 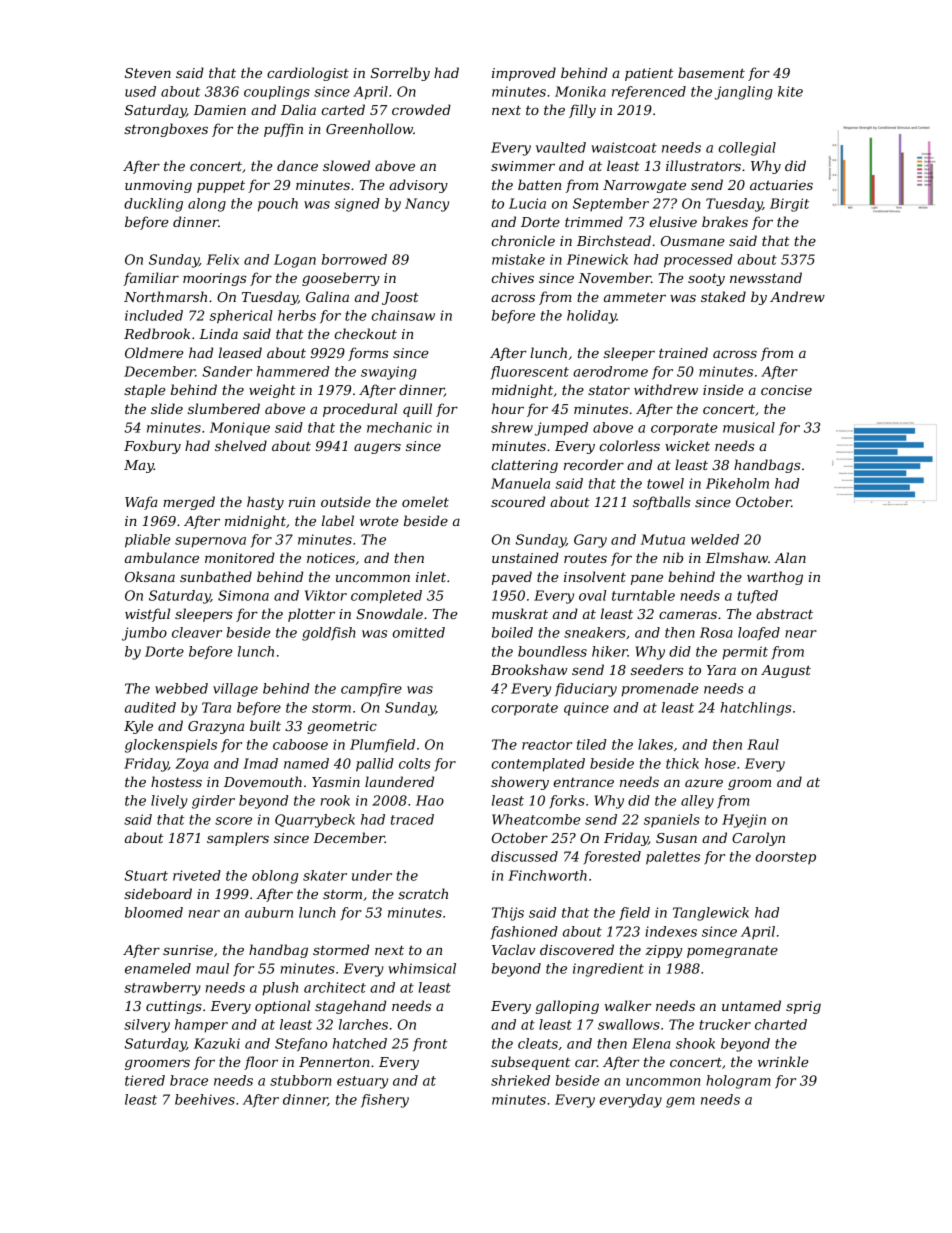 I want to click on boundless, so click(x=552, y=651).
